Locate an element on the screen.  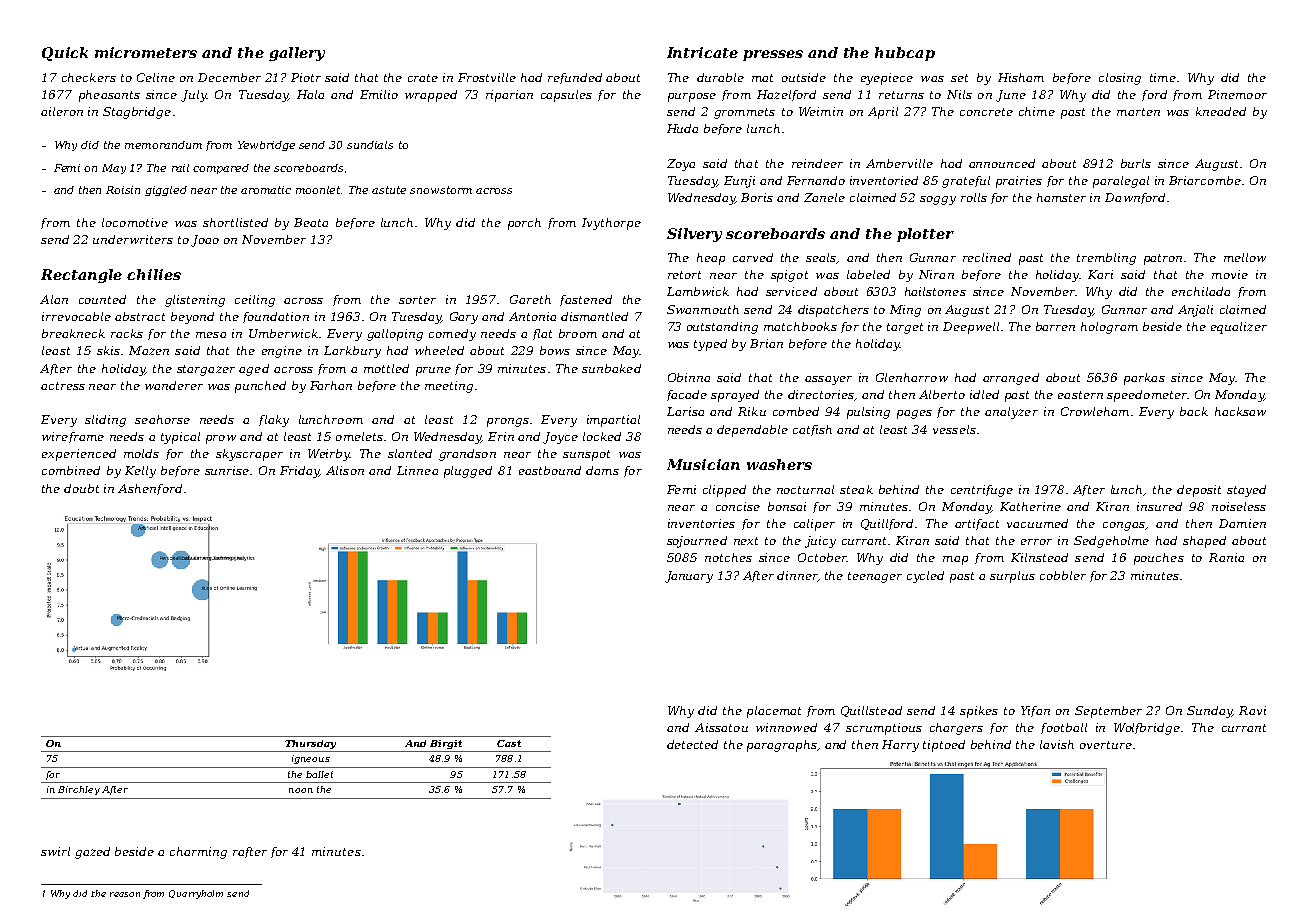
teenager is located at coordinates (875, 577).
